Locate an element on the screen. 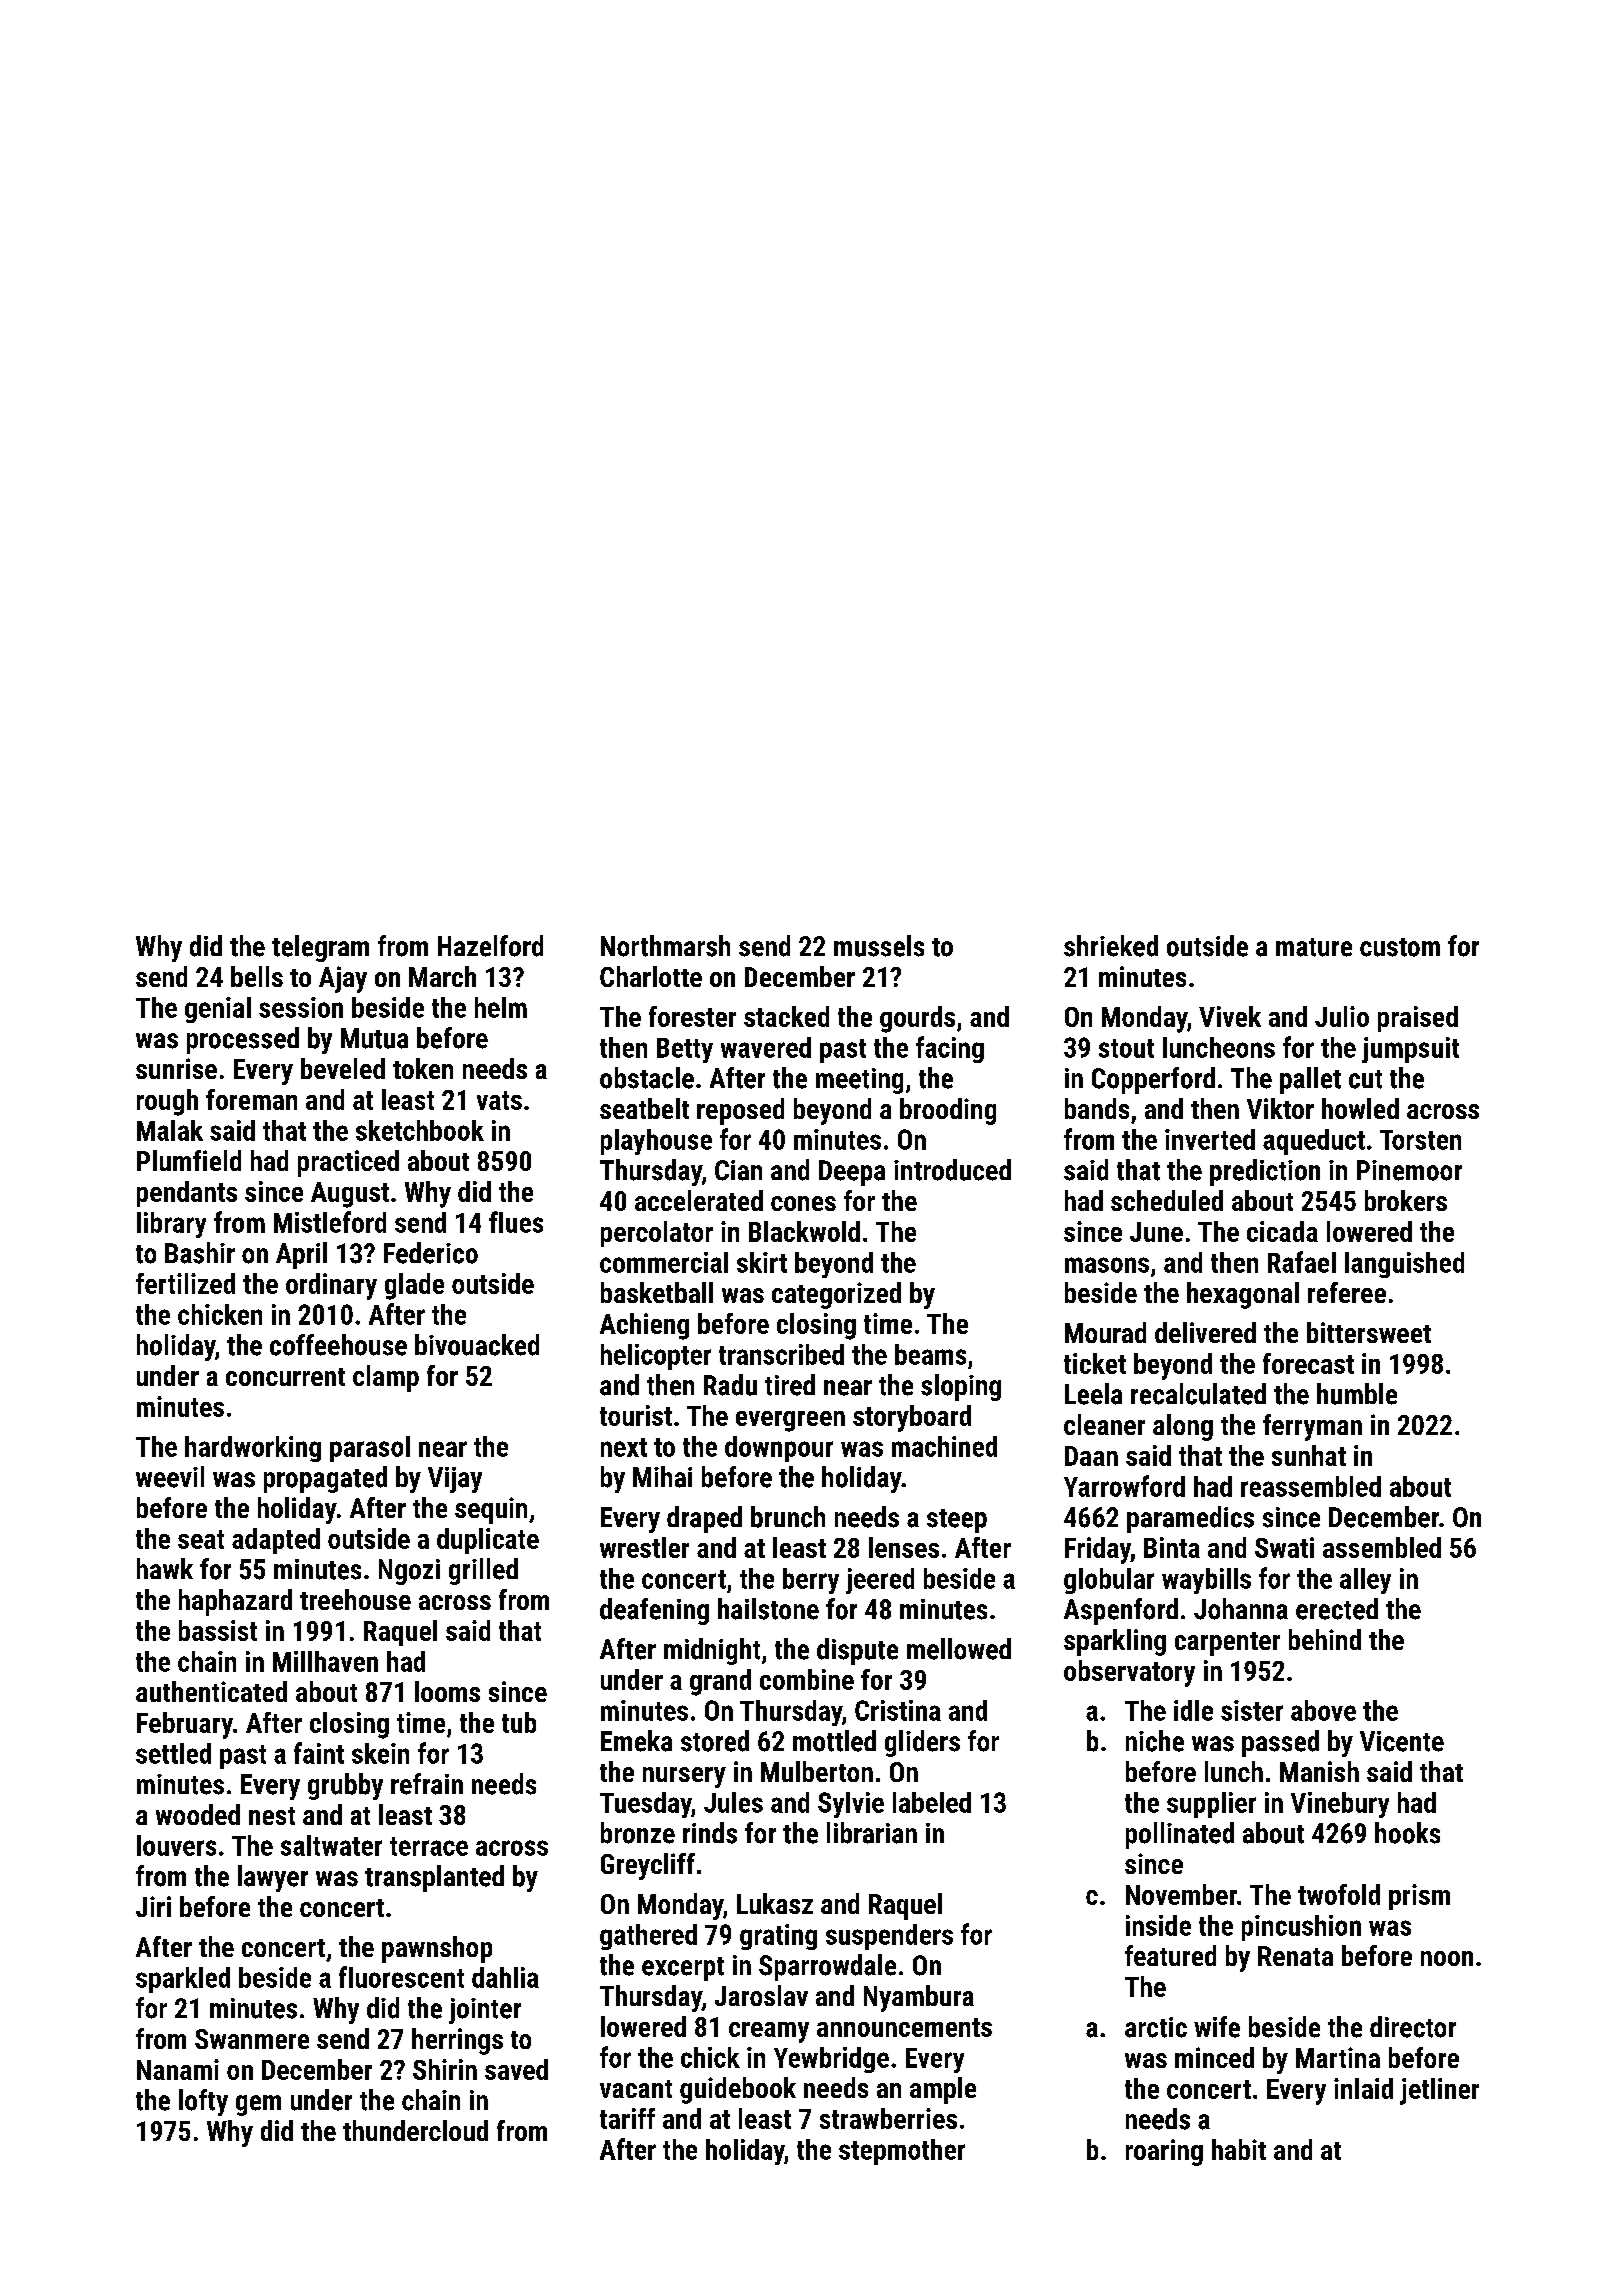  flues is located at coordinates (516, 1222).
